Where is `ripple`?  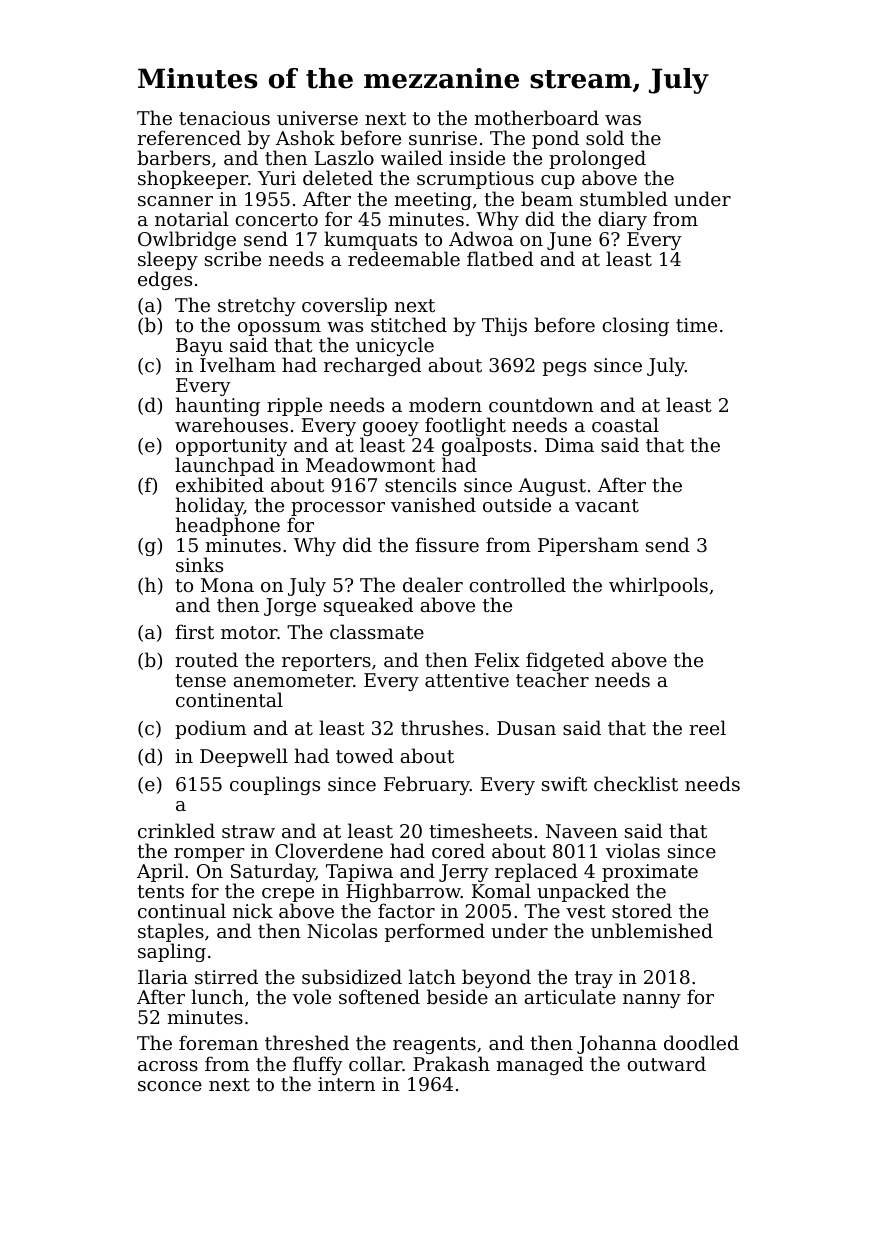
ripple is located at coordinates (294, 406).
